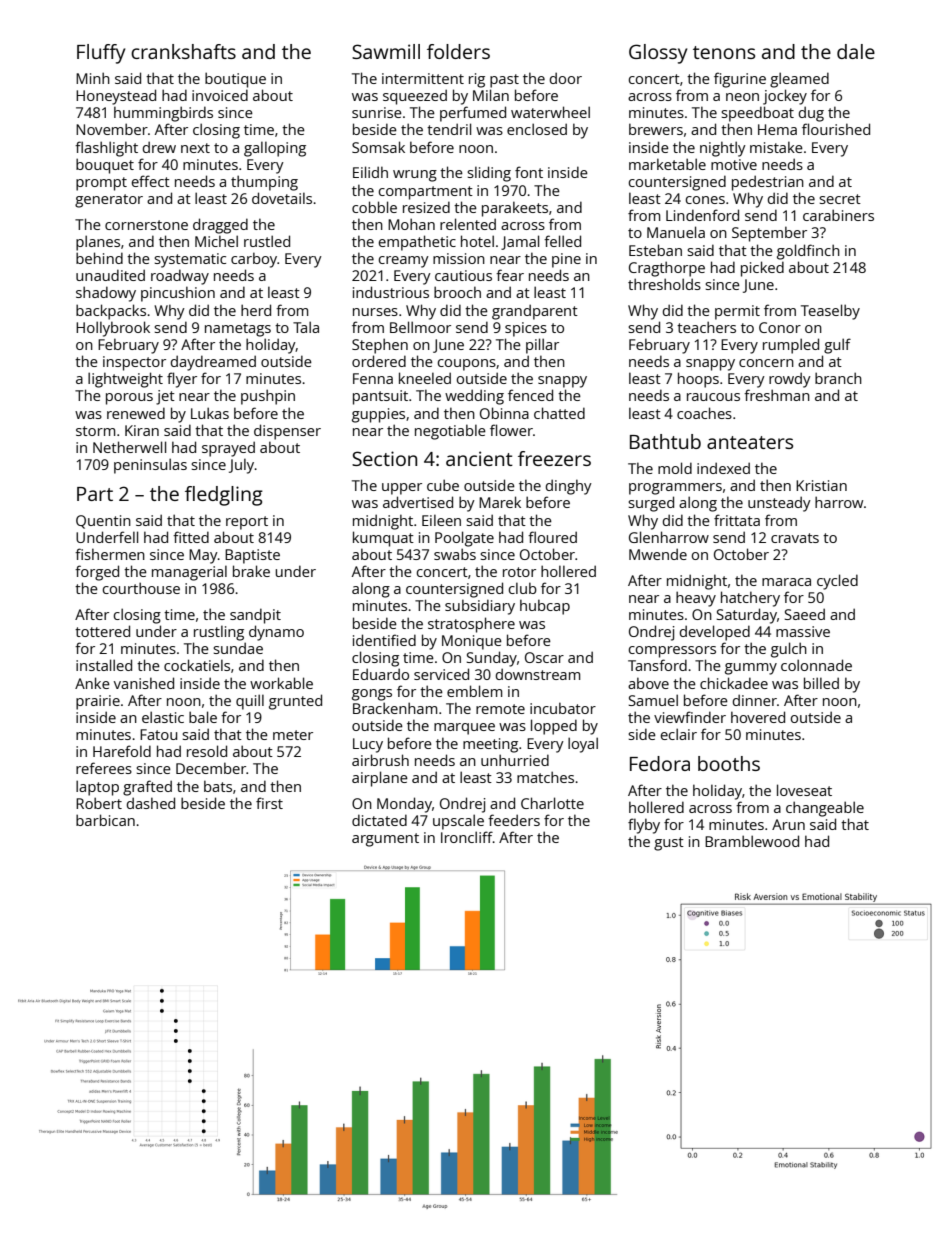  What do you see at coordinates (856, 51) in the page?
I see `dale` at bounding box center [856, 51].
